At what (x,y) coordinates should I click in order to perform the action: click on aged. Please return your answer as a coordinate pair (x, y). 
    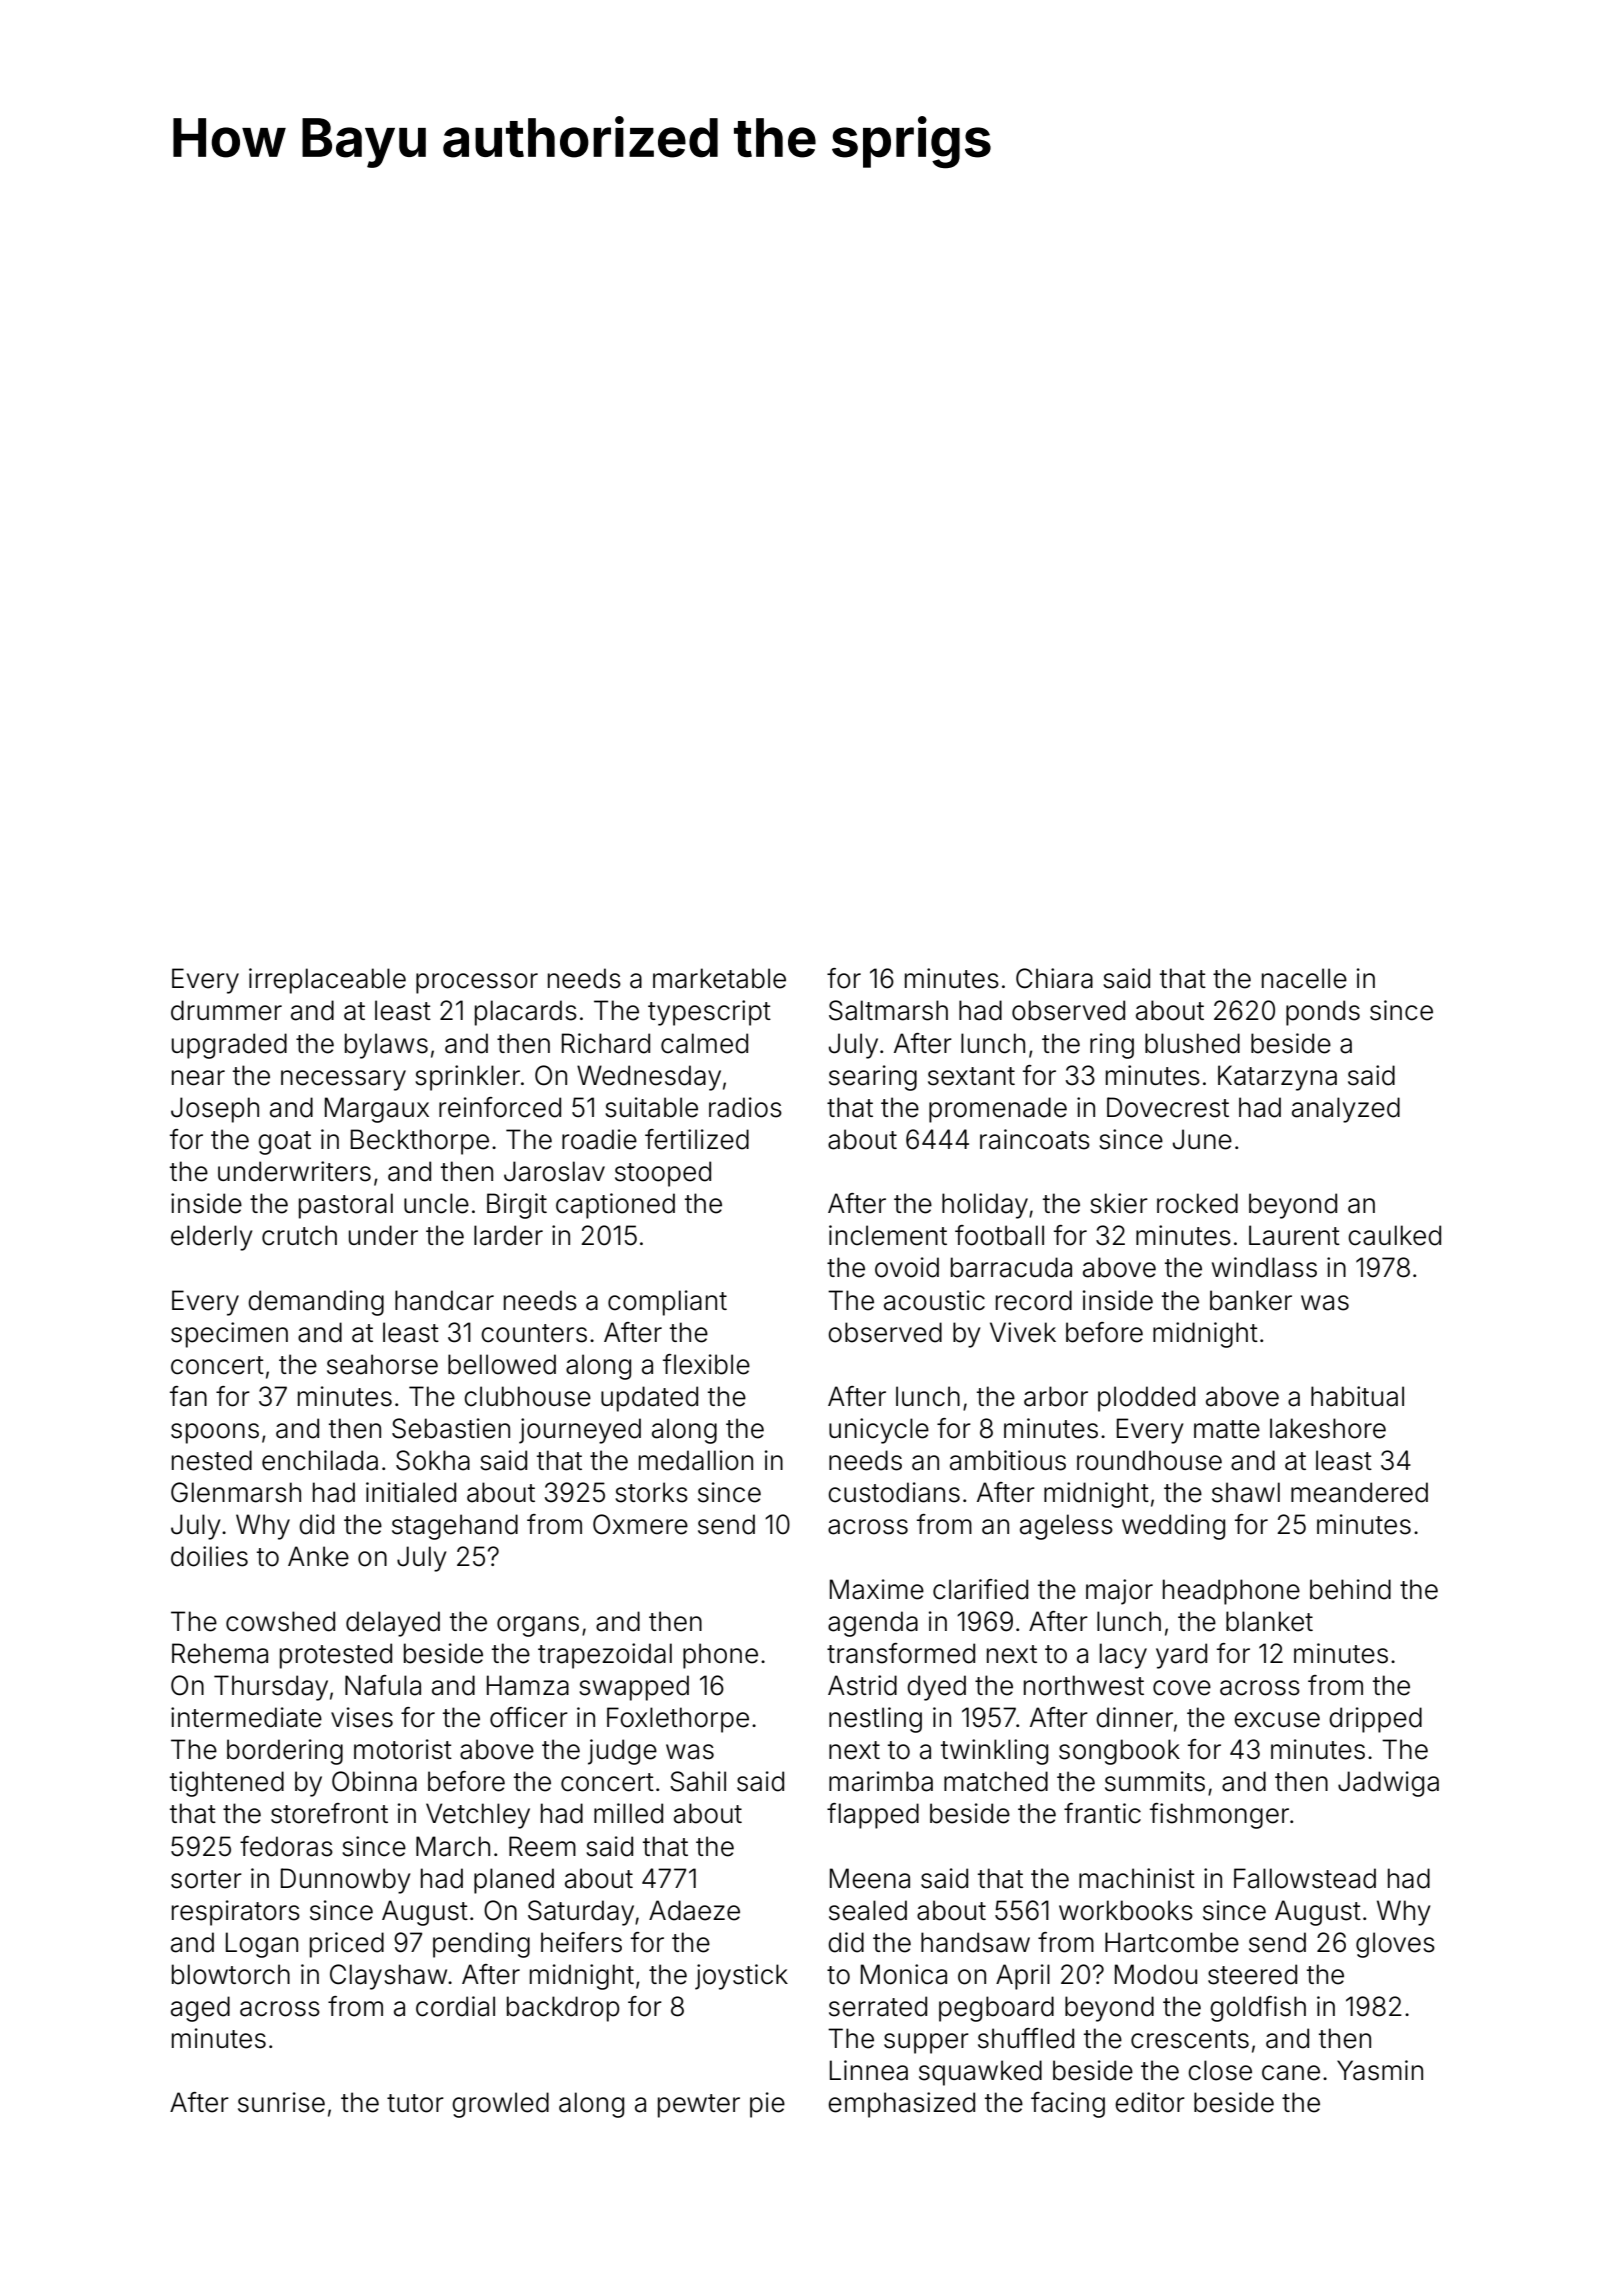
    Looking at the image, I should click on (200, 2009).
